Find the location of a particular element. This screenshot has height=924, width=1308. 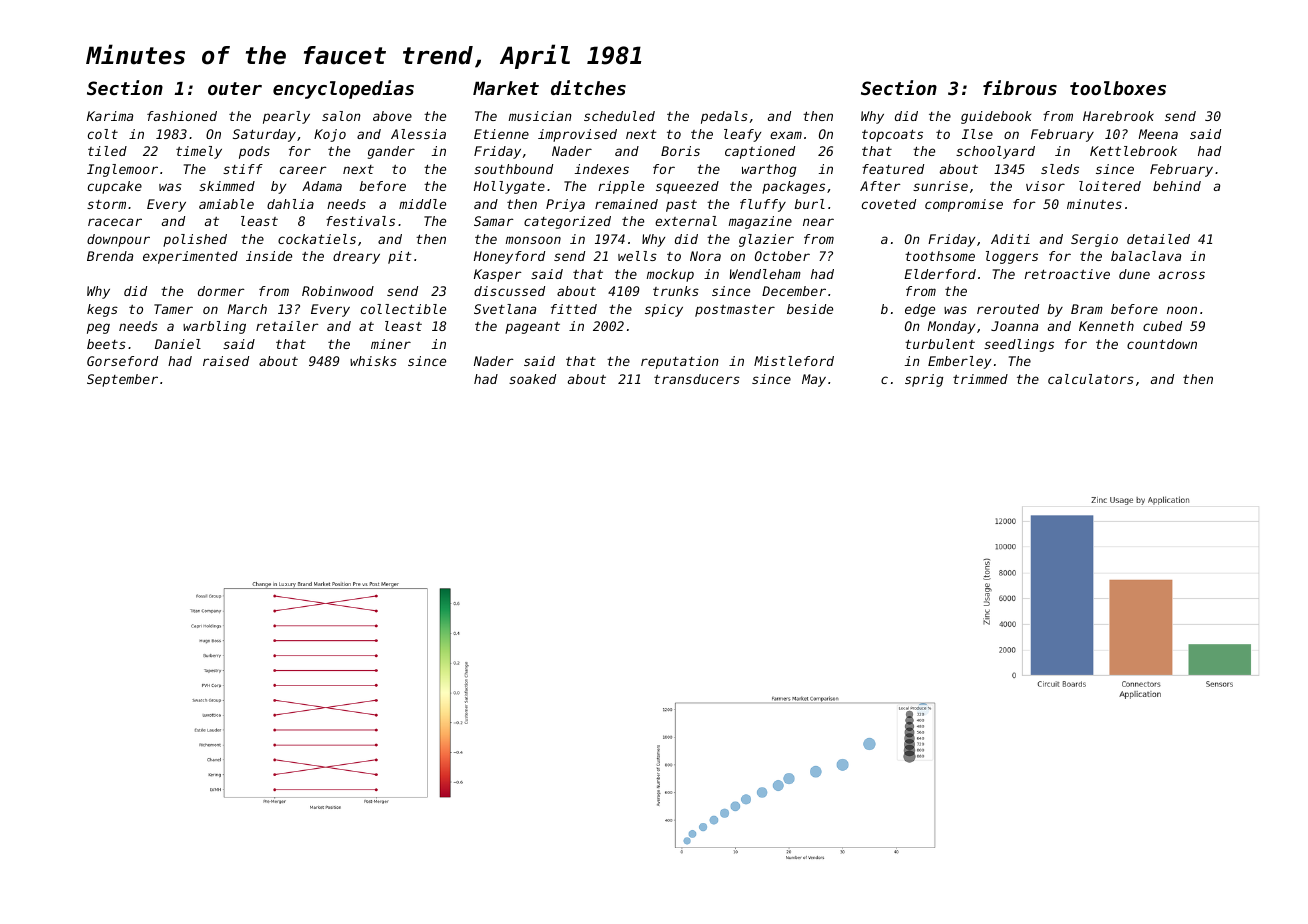

compromise is located at coordinates (964, 205).
